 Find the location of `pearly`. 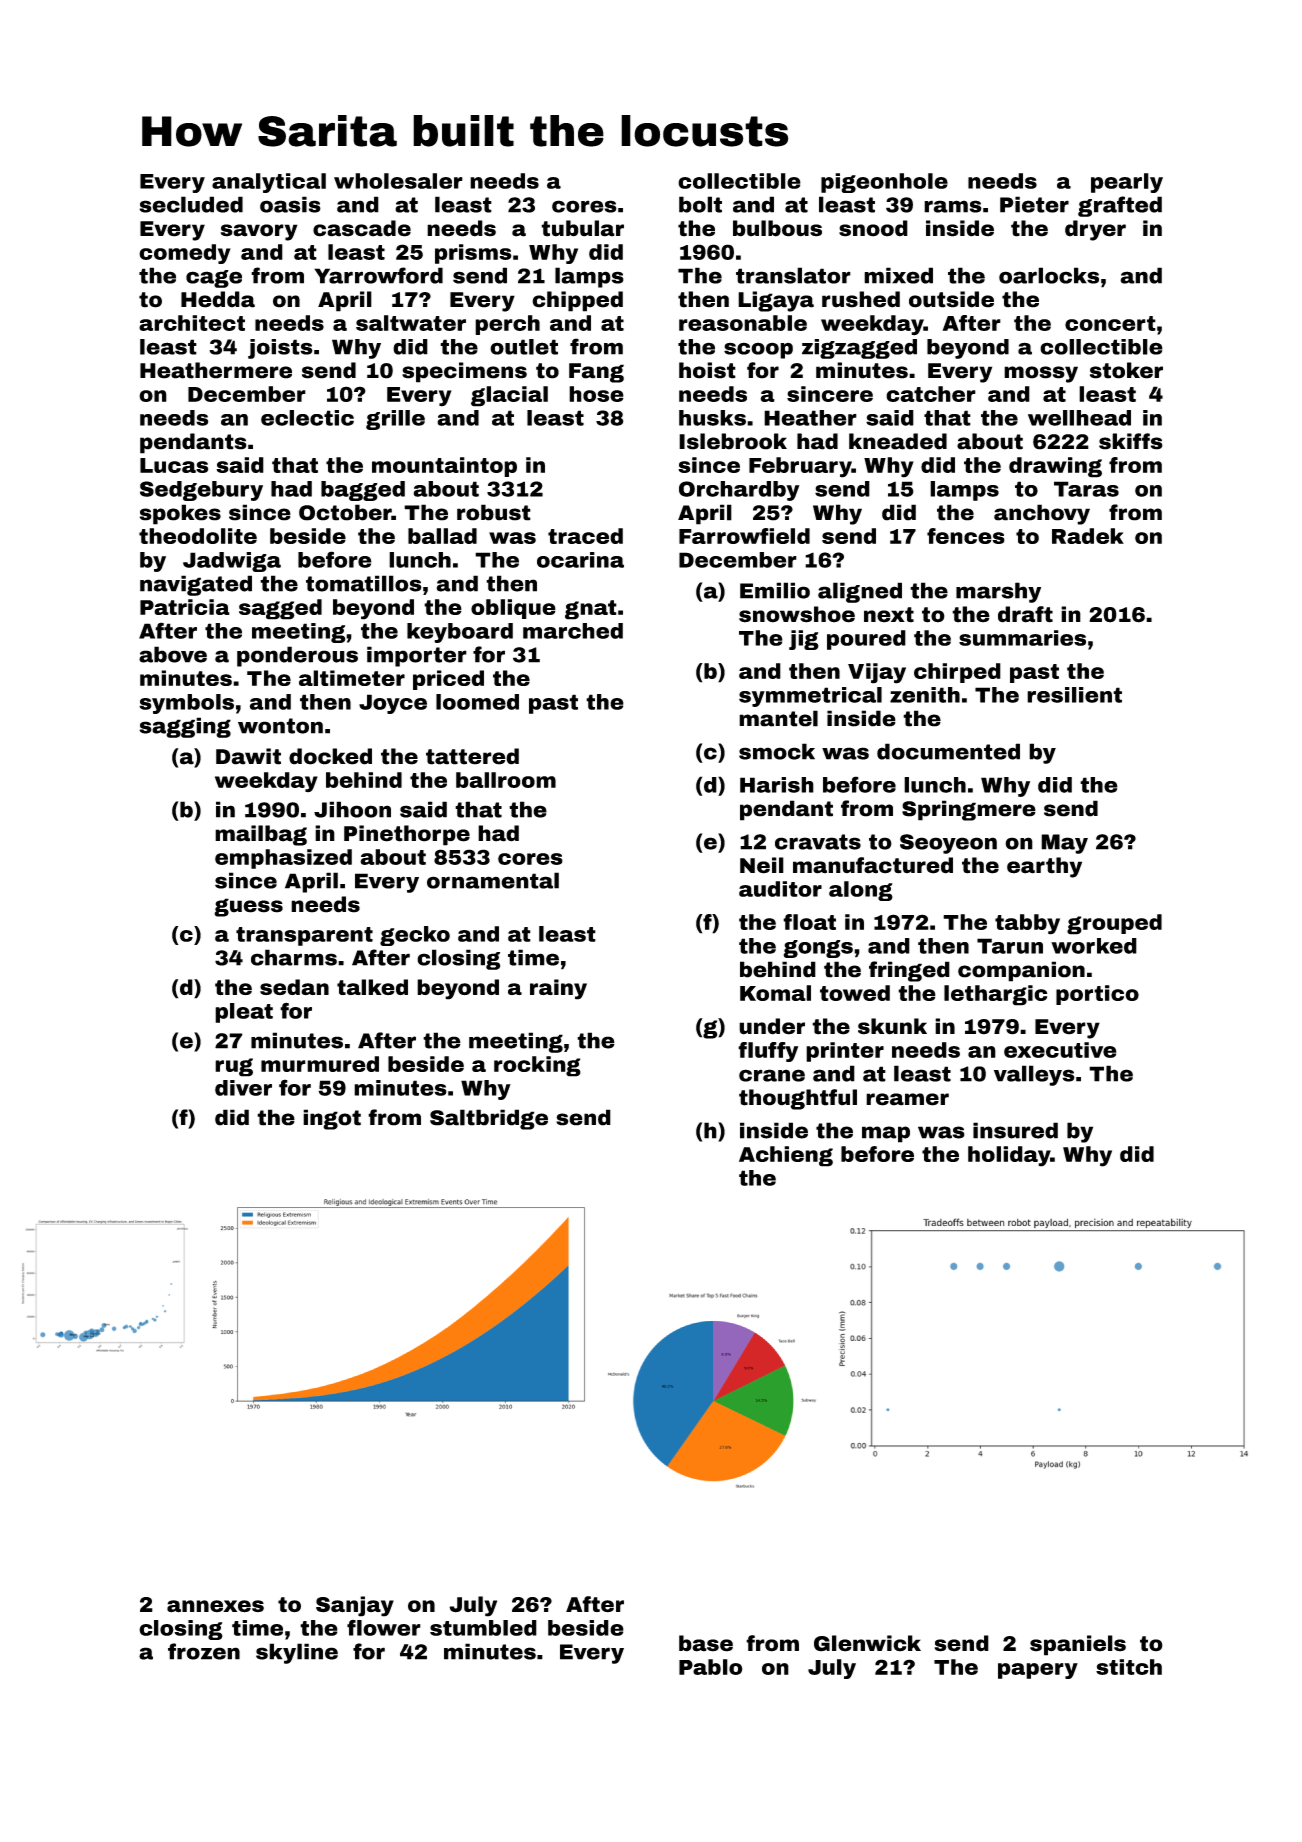

pearly is located at coordinates (1127, 183).
